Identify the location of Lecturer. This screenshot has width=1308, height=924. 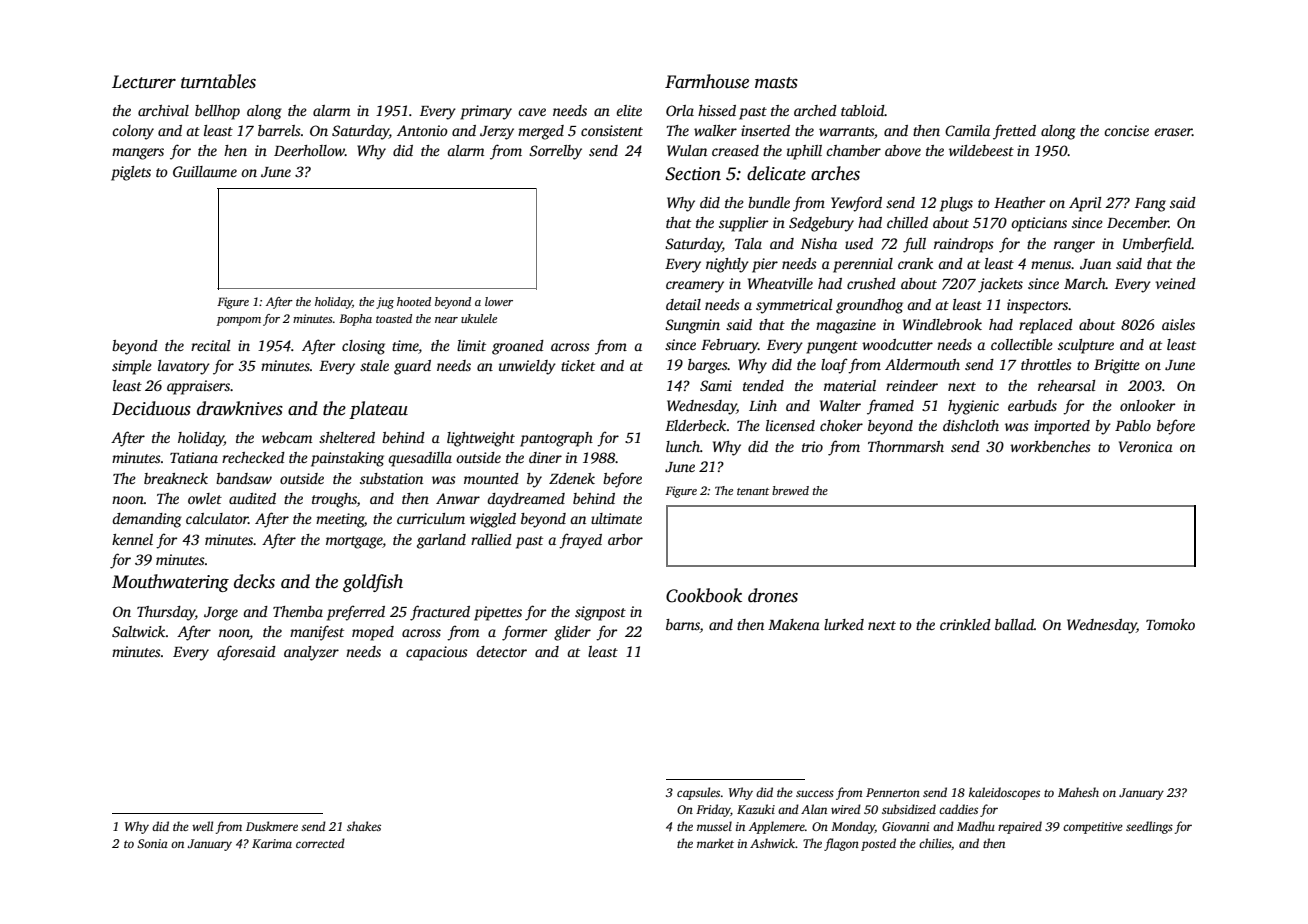
(144, 82).
